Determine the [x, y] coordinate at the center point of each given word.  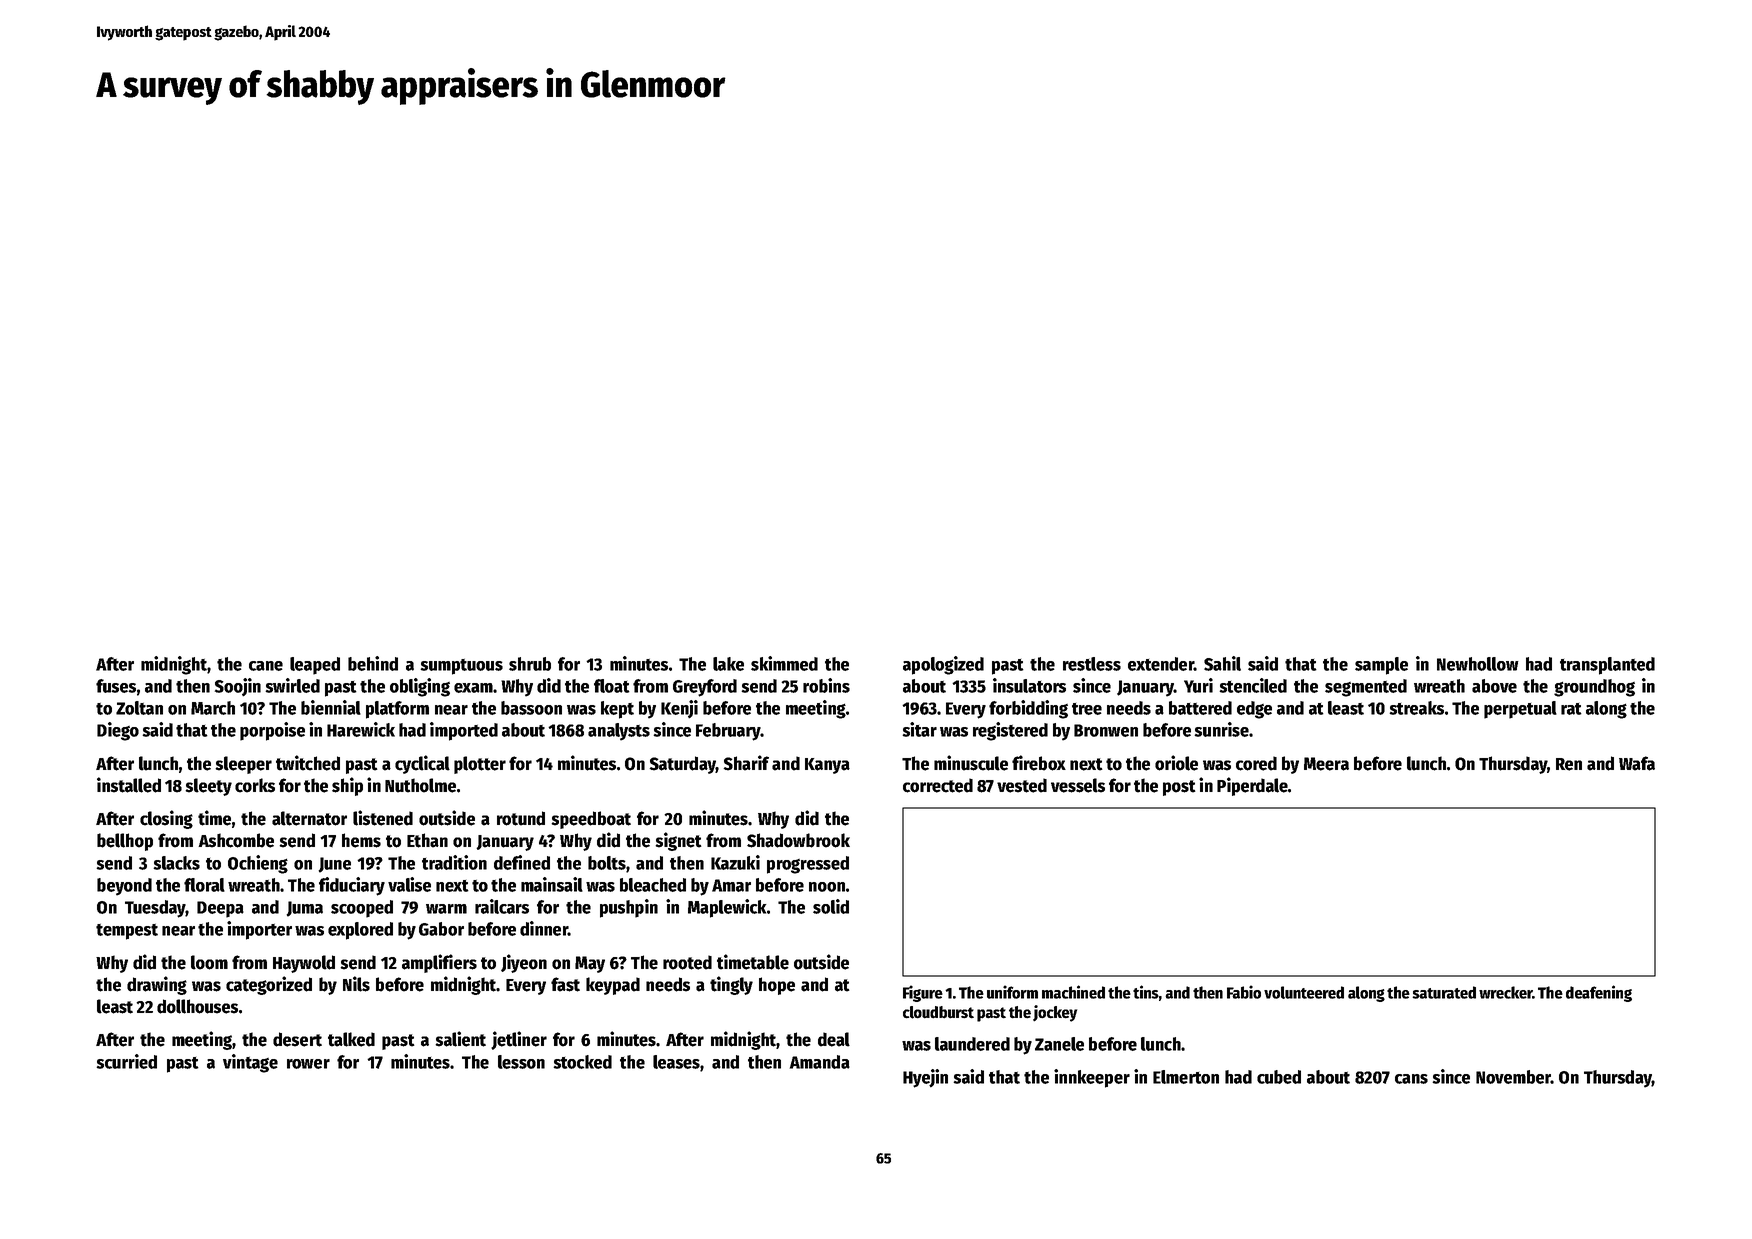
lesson [521, 1062]
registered [1010, 731]
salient [460, 1039]
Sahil [1222, 663]
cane [266, 666]
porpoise [272, 731]
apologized [943, 665]
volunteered [1304, 992]
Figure [923, 993]
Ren [1569, 764]
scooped [362, 909]
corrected [938, 785]
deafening [1599, 993]
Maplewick [727, 908]
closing [166, 819]
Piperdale [1252, 786]
